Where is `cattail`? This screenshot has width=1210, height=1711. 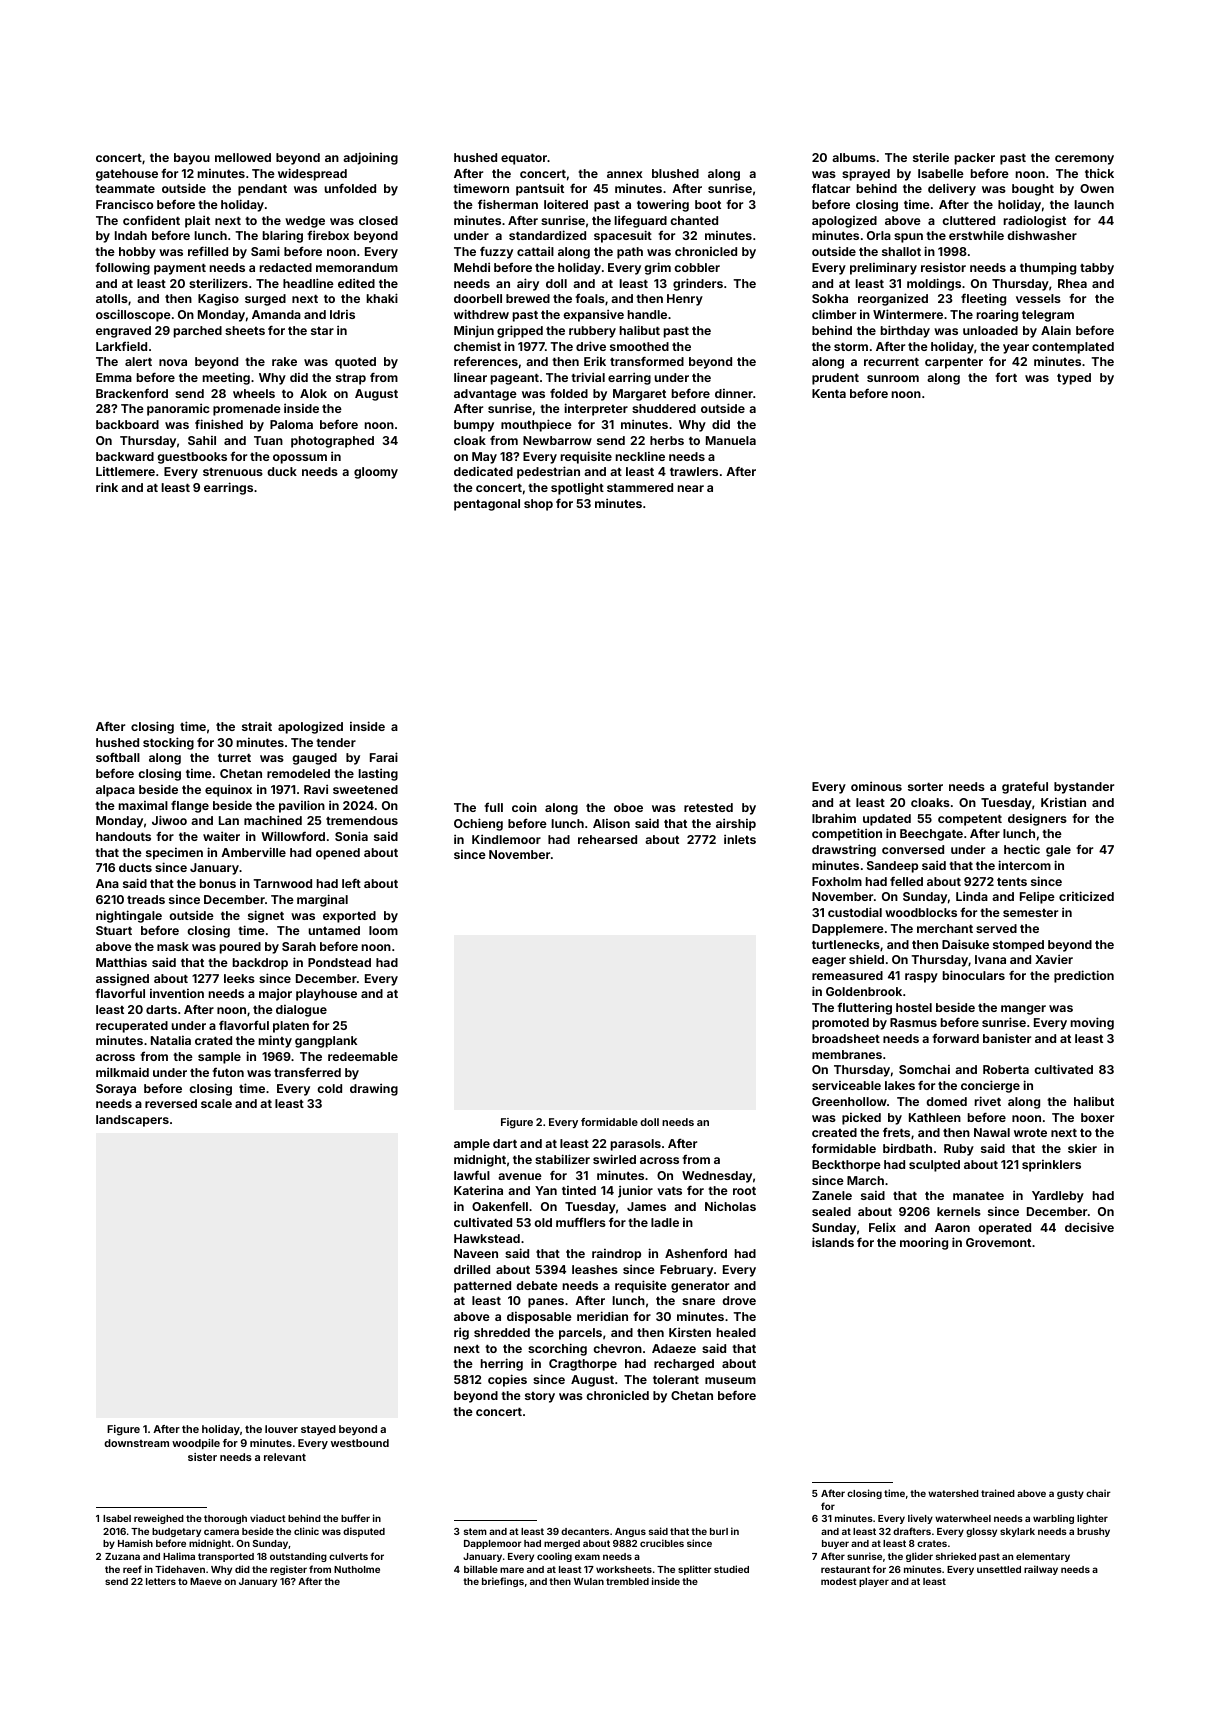
cattail is located at coordinates (535, 251).
